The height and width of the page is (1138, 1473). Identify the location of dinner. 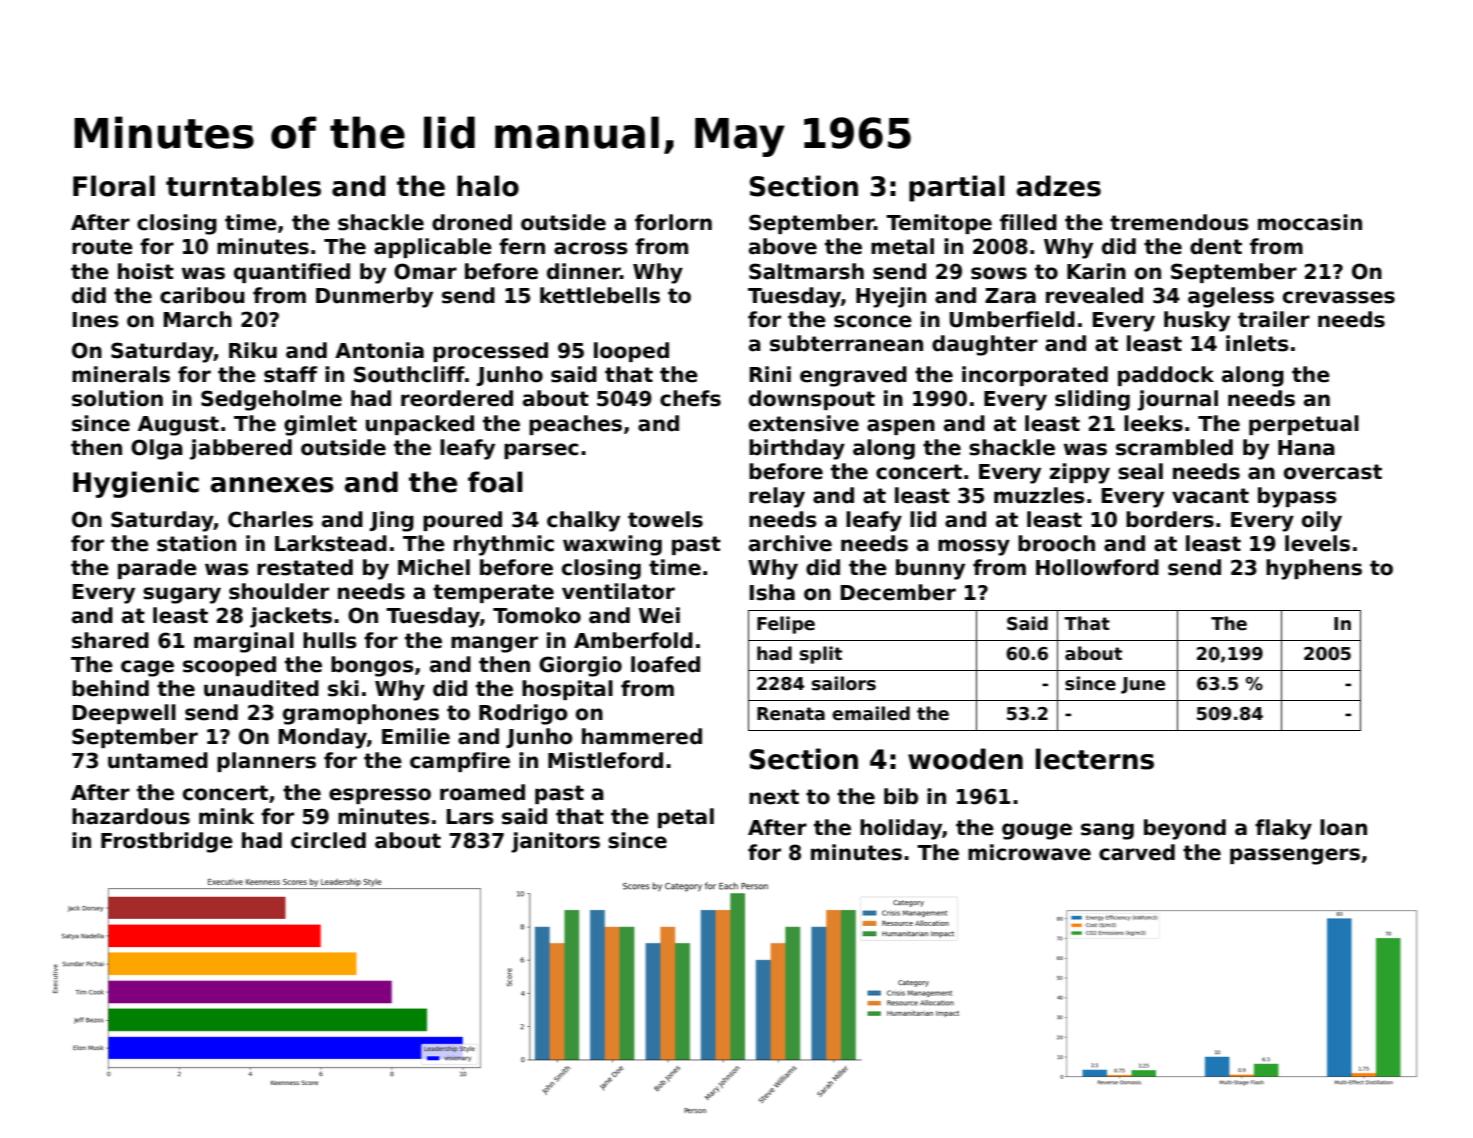
(583, 271).
